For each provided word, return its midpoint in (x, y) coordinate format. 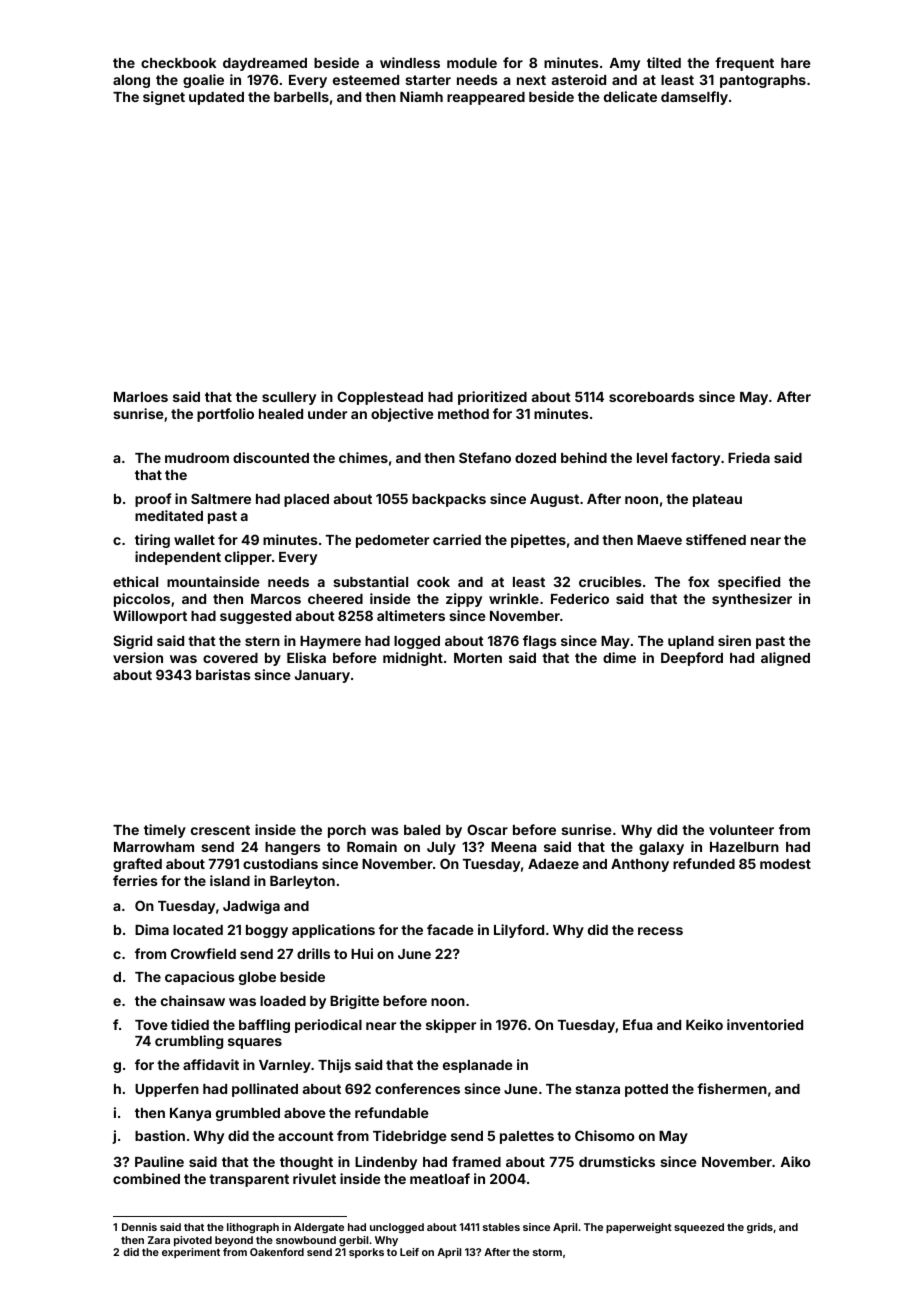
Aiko (795, 1161)
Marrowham (154, 847)
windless (410, 62)
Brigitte (354, 1002)
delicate (630, 96)
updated (216, 98)
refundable (392, 1112)
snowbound (306, 1240)
